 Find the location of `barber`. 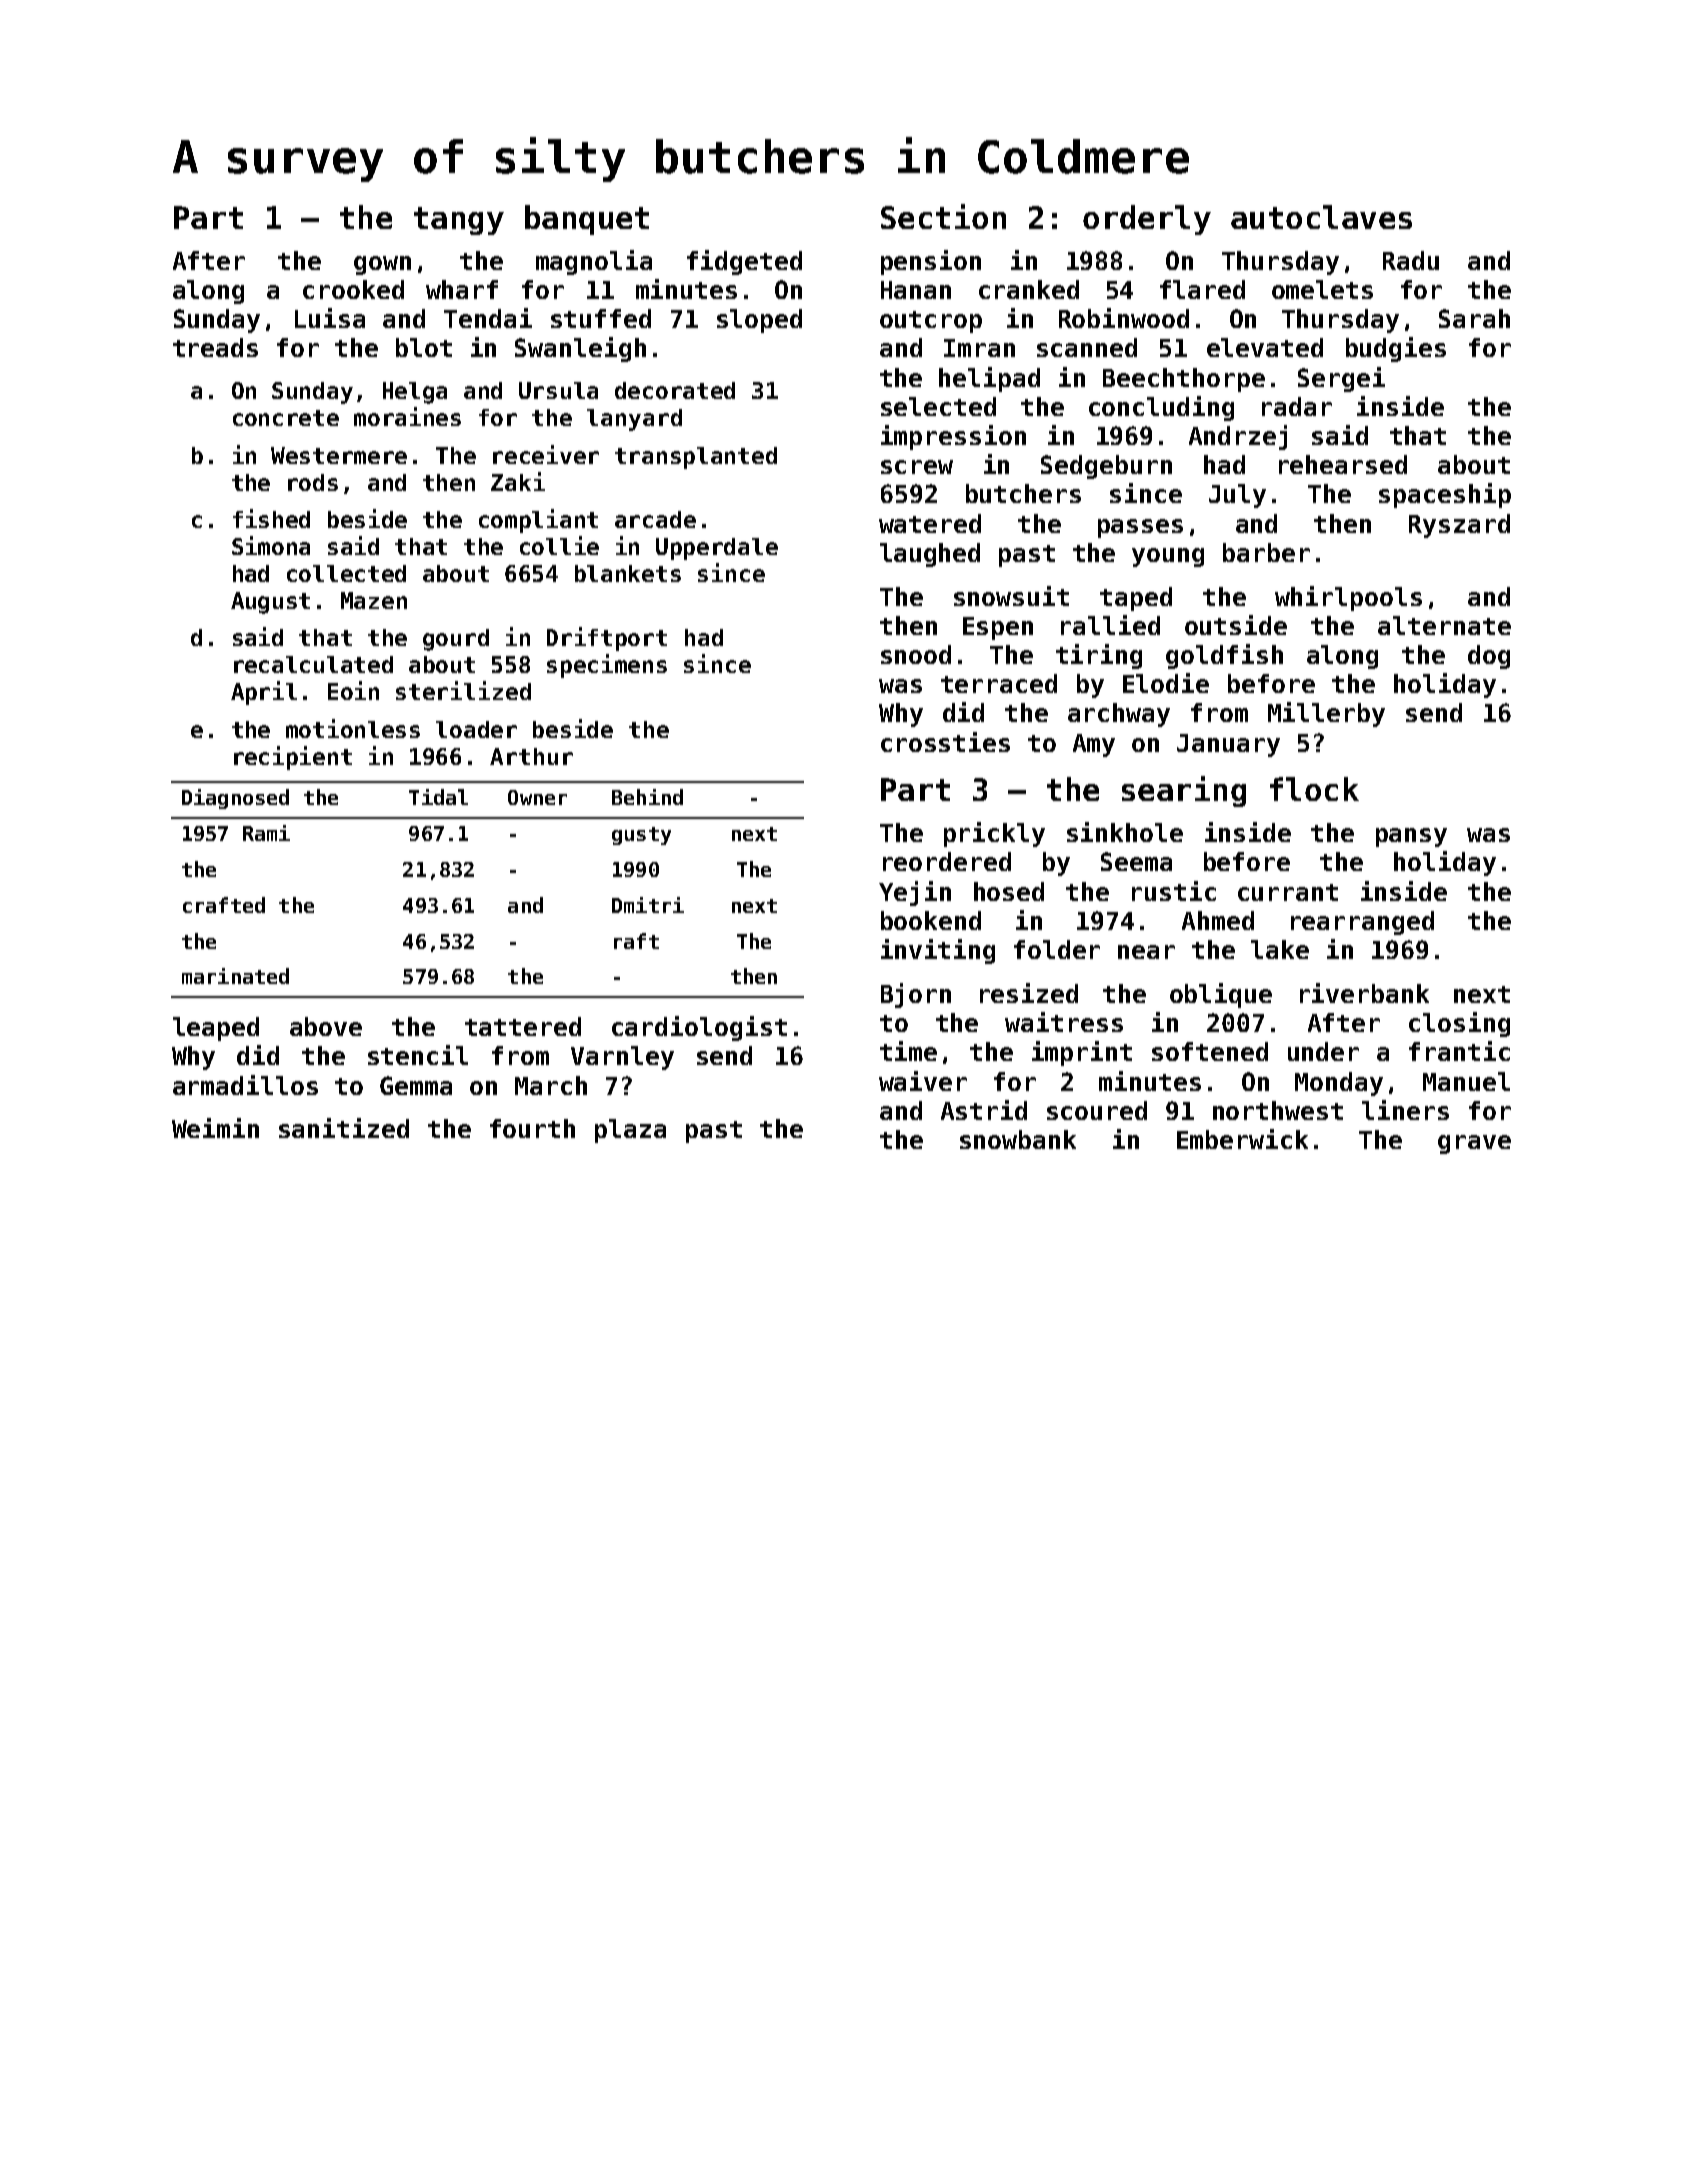

barber is located at coordinates (1266, 552).
